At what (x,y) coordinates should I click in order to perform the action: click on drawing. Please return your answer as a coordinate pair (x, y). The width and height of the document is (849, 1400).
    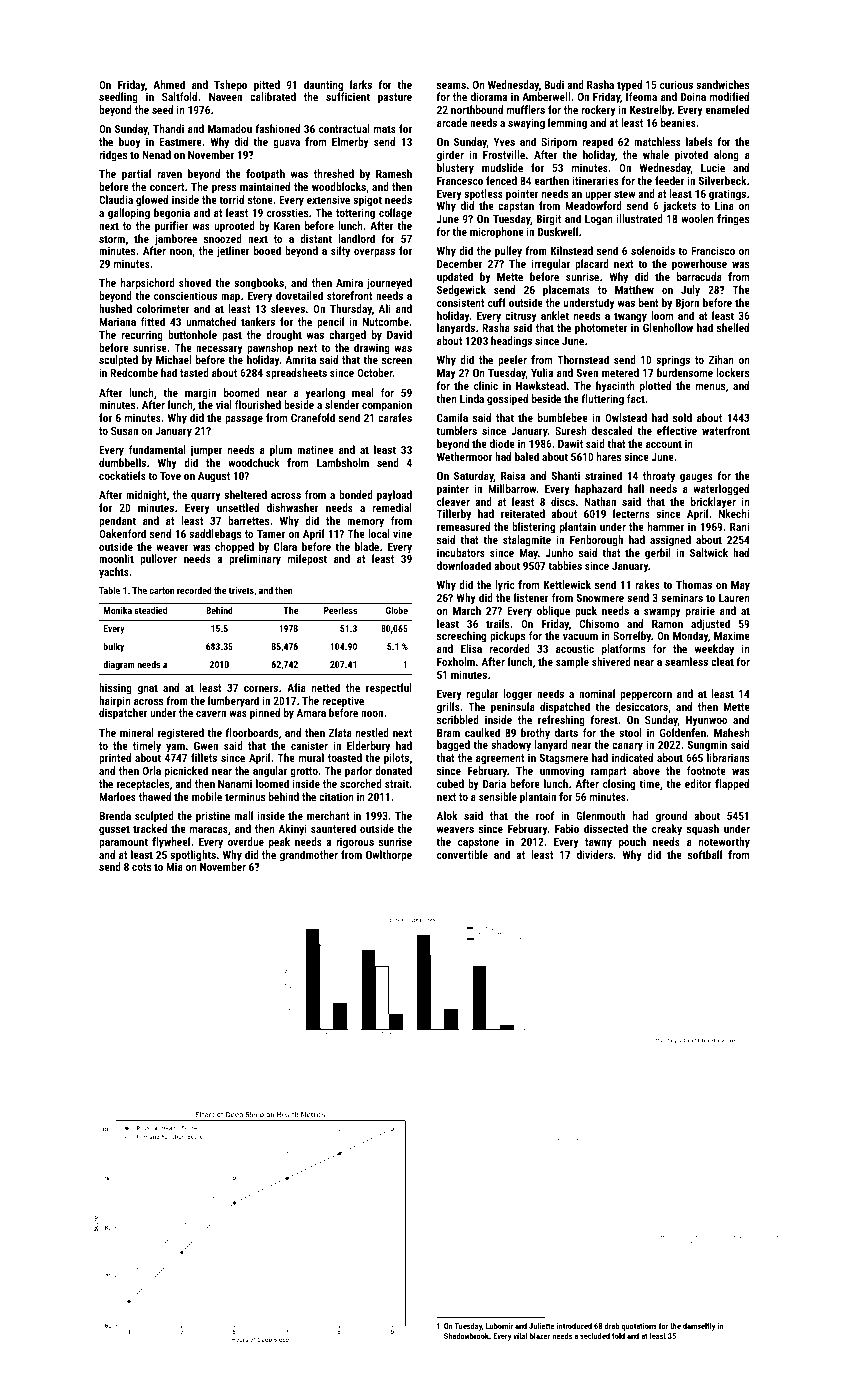
    Looking at the image, I should click on (372, 349).
